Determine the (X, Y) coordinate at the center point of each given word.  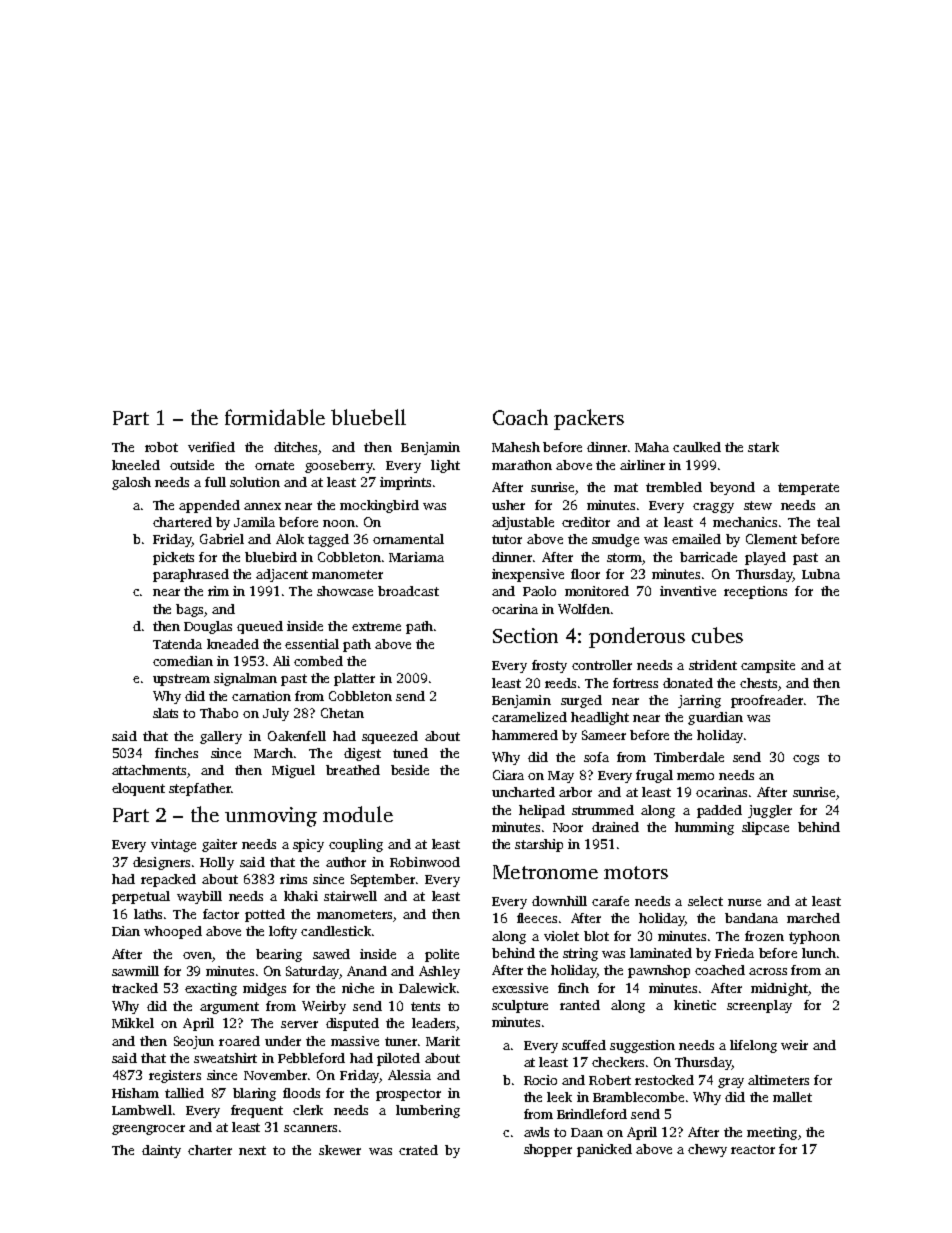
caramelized (529, 717)
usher (508, 505)
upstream (181, 680)
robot (161, 447)
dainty (161, 1151)
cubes (717, 635)
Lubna (821, 574)
